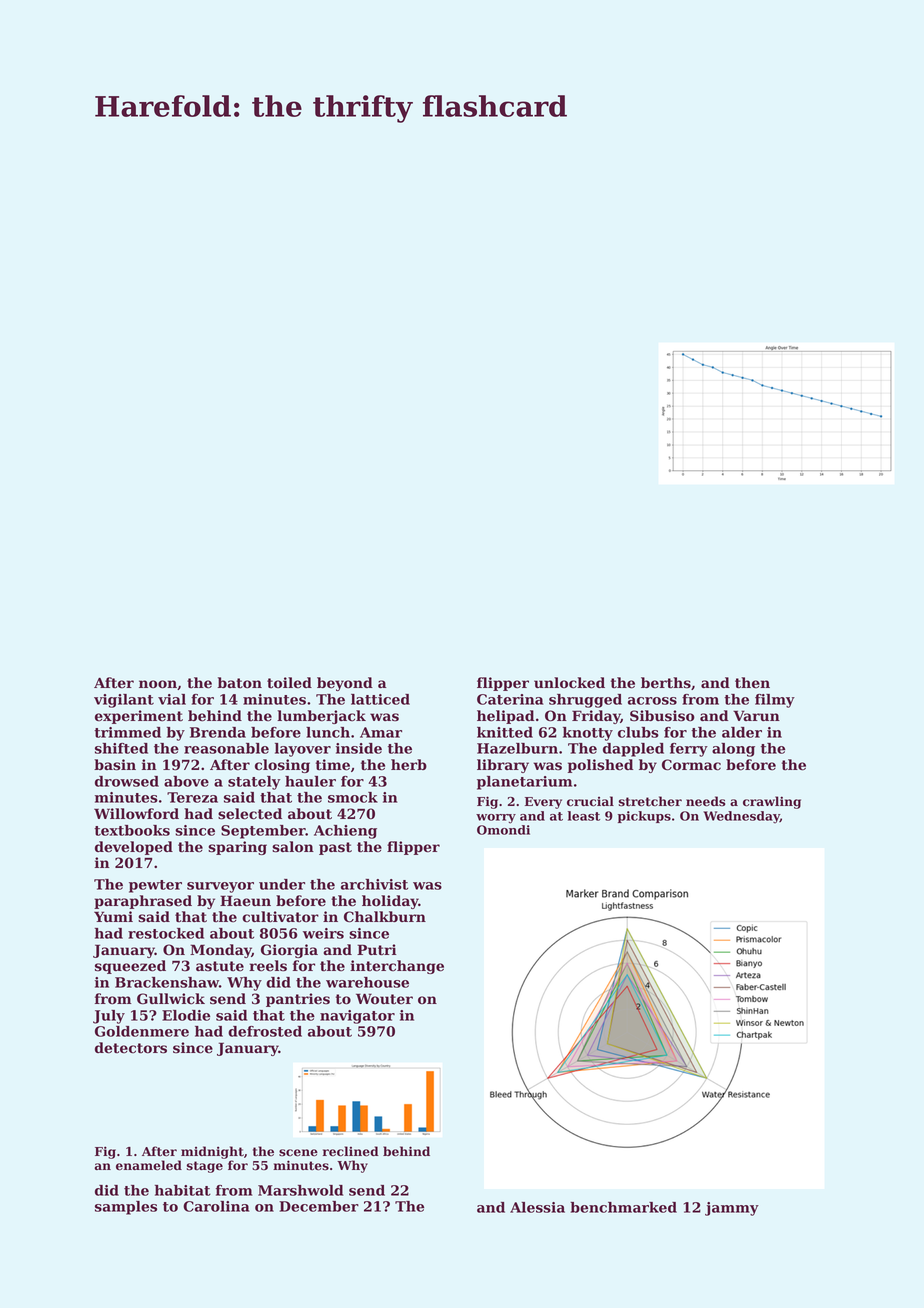 The image size is (924, 1308). Describe the element at coordinates (385, 917) in the screenshot. I see `Chalkburn` at that location.
